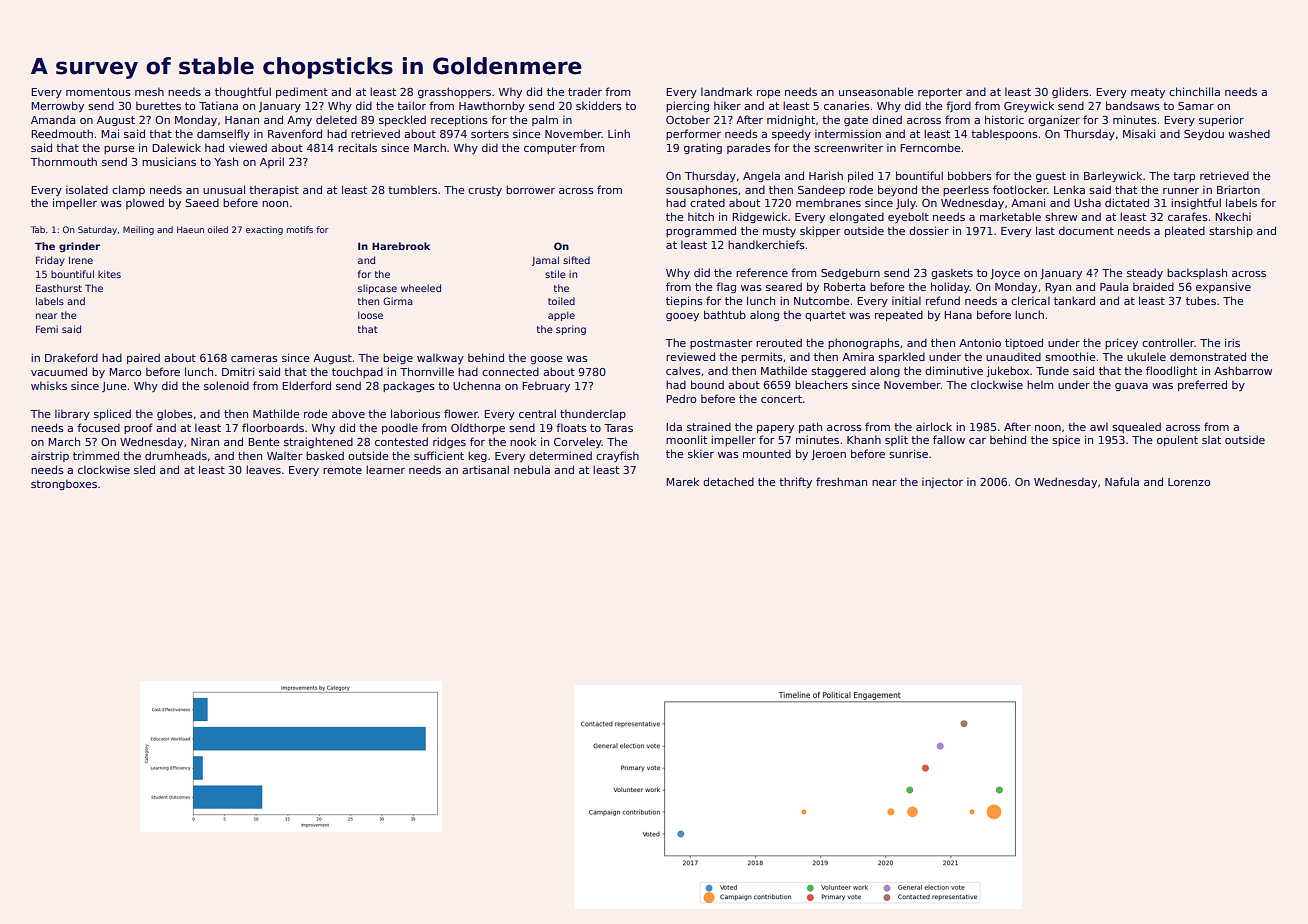  What do you see at coordinates (64, 484) in the image?
I see `strongboxes` at bounding box center [64, 484].
